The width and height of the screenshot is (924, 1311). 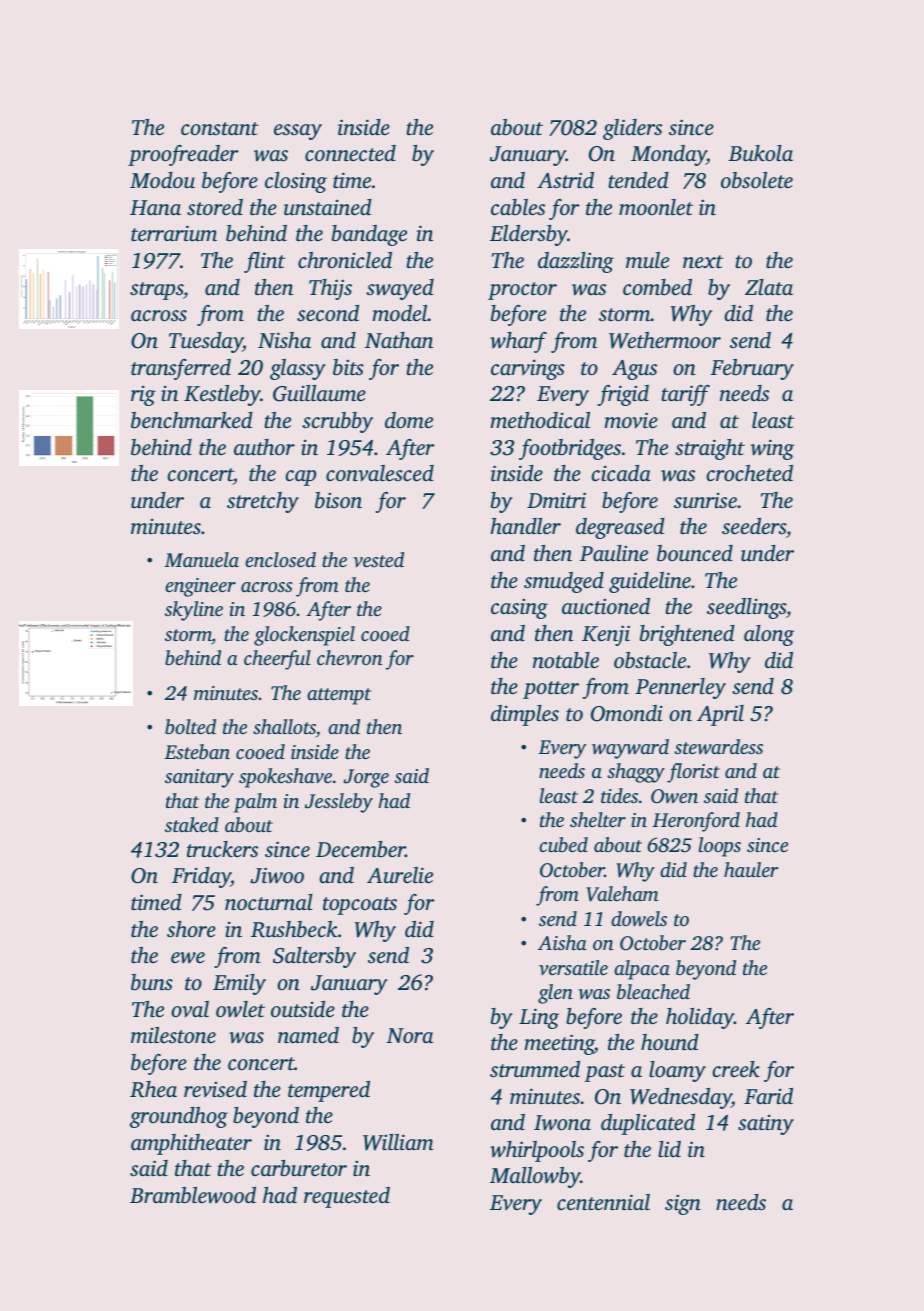 I want to click on wayward, so click(x=630, y=749).
